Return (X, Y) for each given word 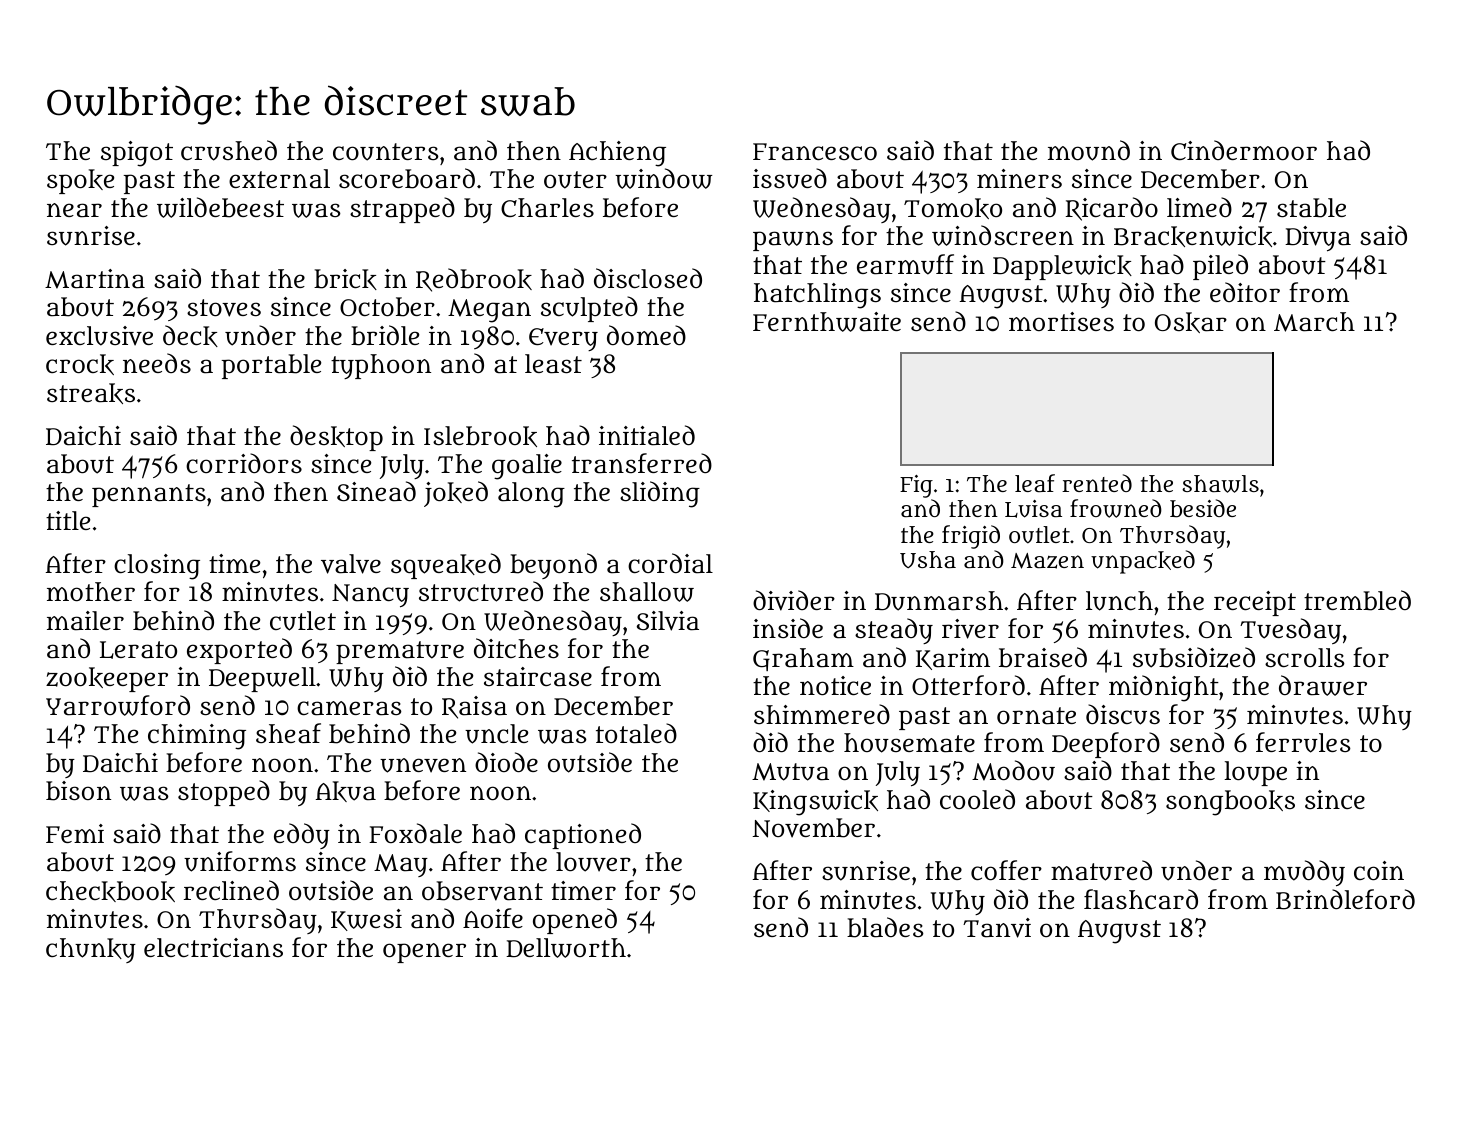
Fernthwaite (827, 322)
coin (1379, 870)
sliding (660, 494)
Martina (95, 279)
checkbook (110, 891)
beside (1203, 508)
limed (1199, 207)
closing (157, 567)
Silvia (668, 621)
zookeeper (107, 679)
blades (885, 927)
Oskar (1191, 322)
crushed (229, 150)
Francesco (815, 152)
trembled (1357, 600)
